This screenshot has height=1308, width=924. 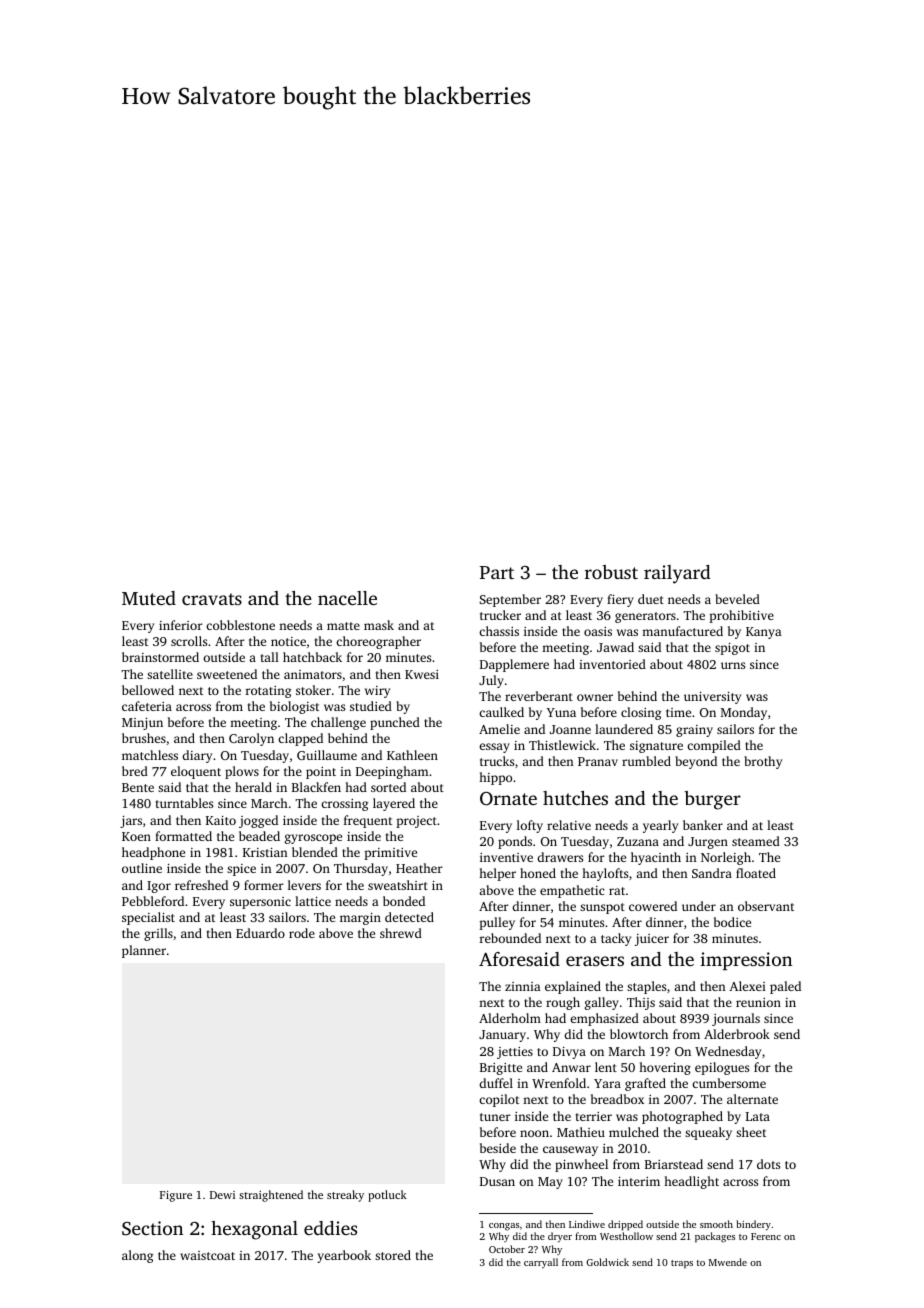 What do you see at coordinates (497, 572) in the screenshot?
I see `Part` at bounding box center [497, 572].
